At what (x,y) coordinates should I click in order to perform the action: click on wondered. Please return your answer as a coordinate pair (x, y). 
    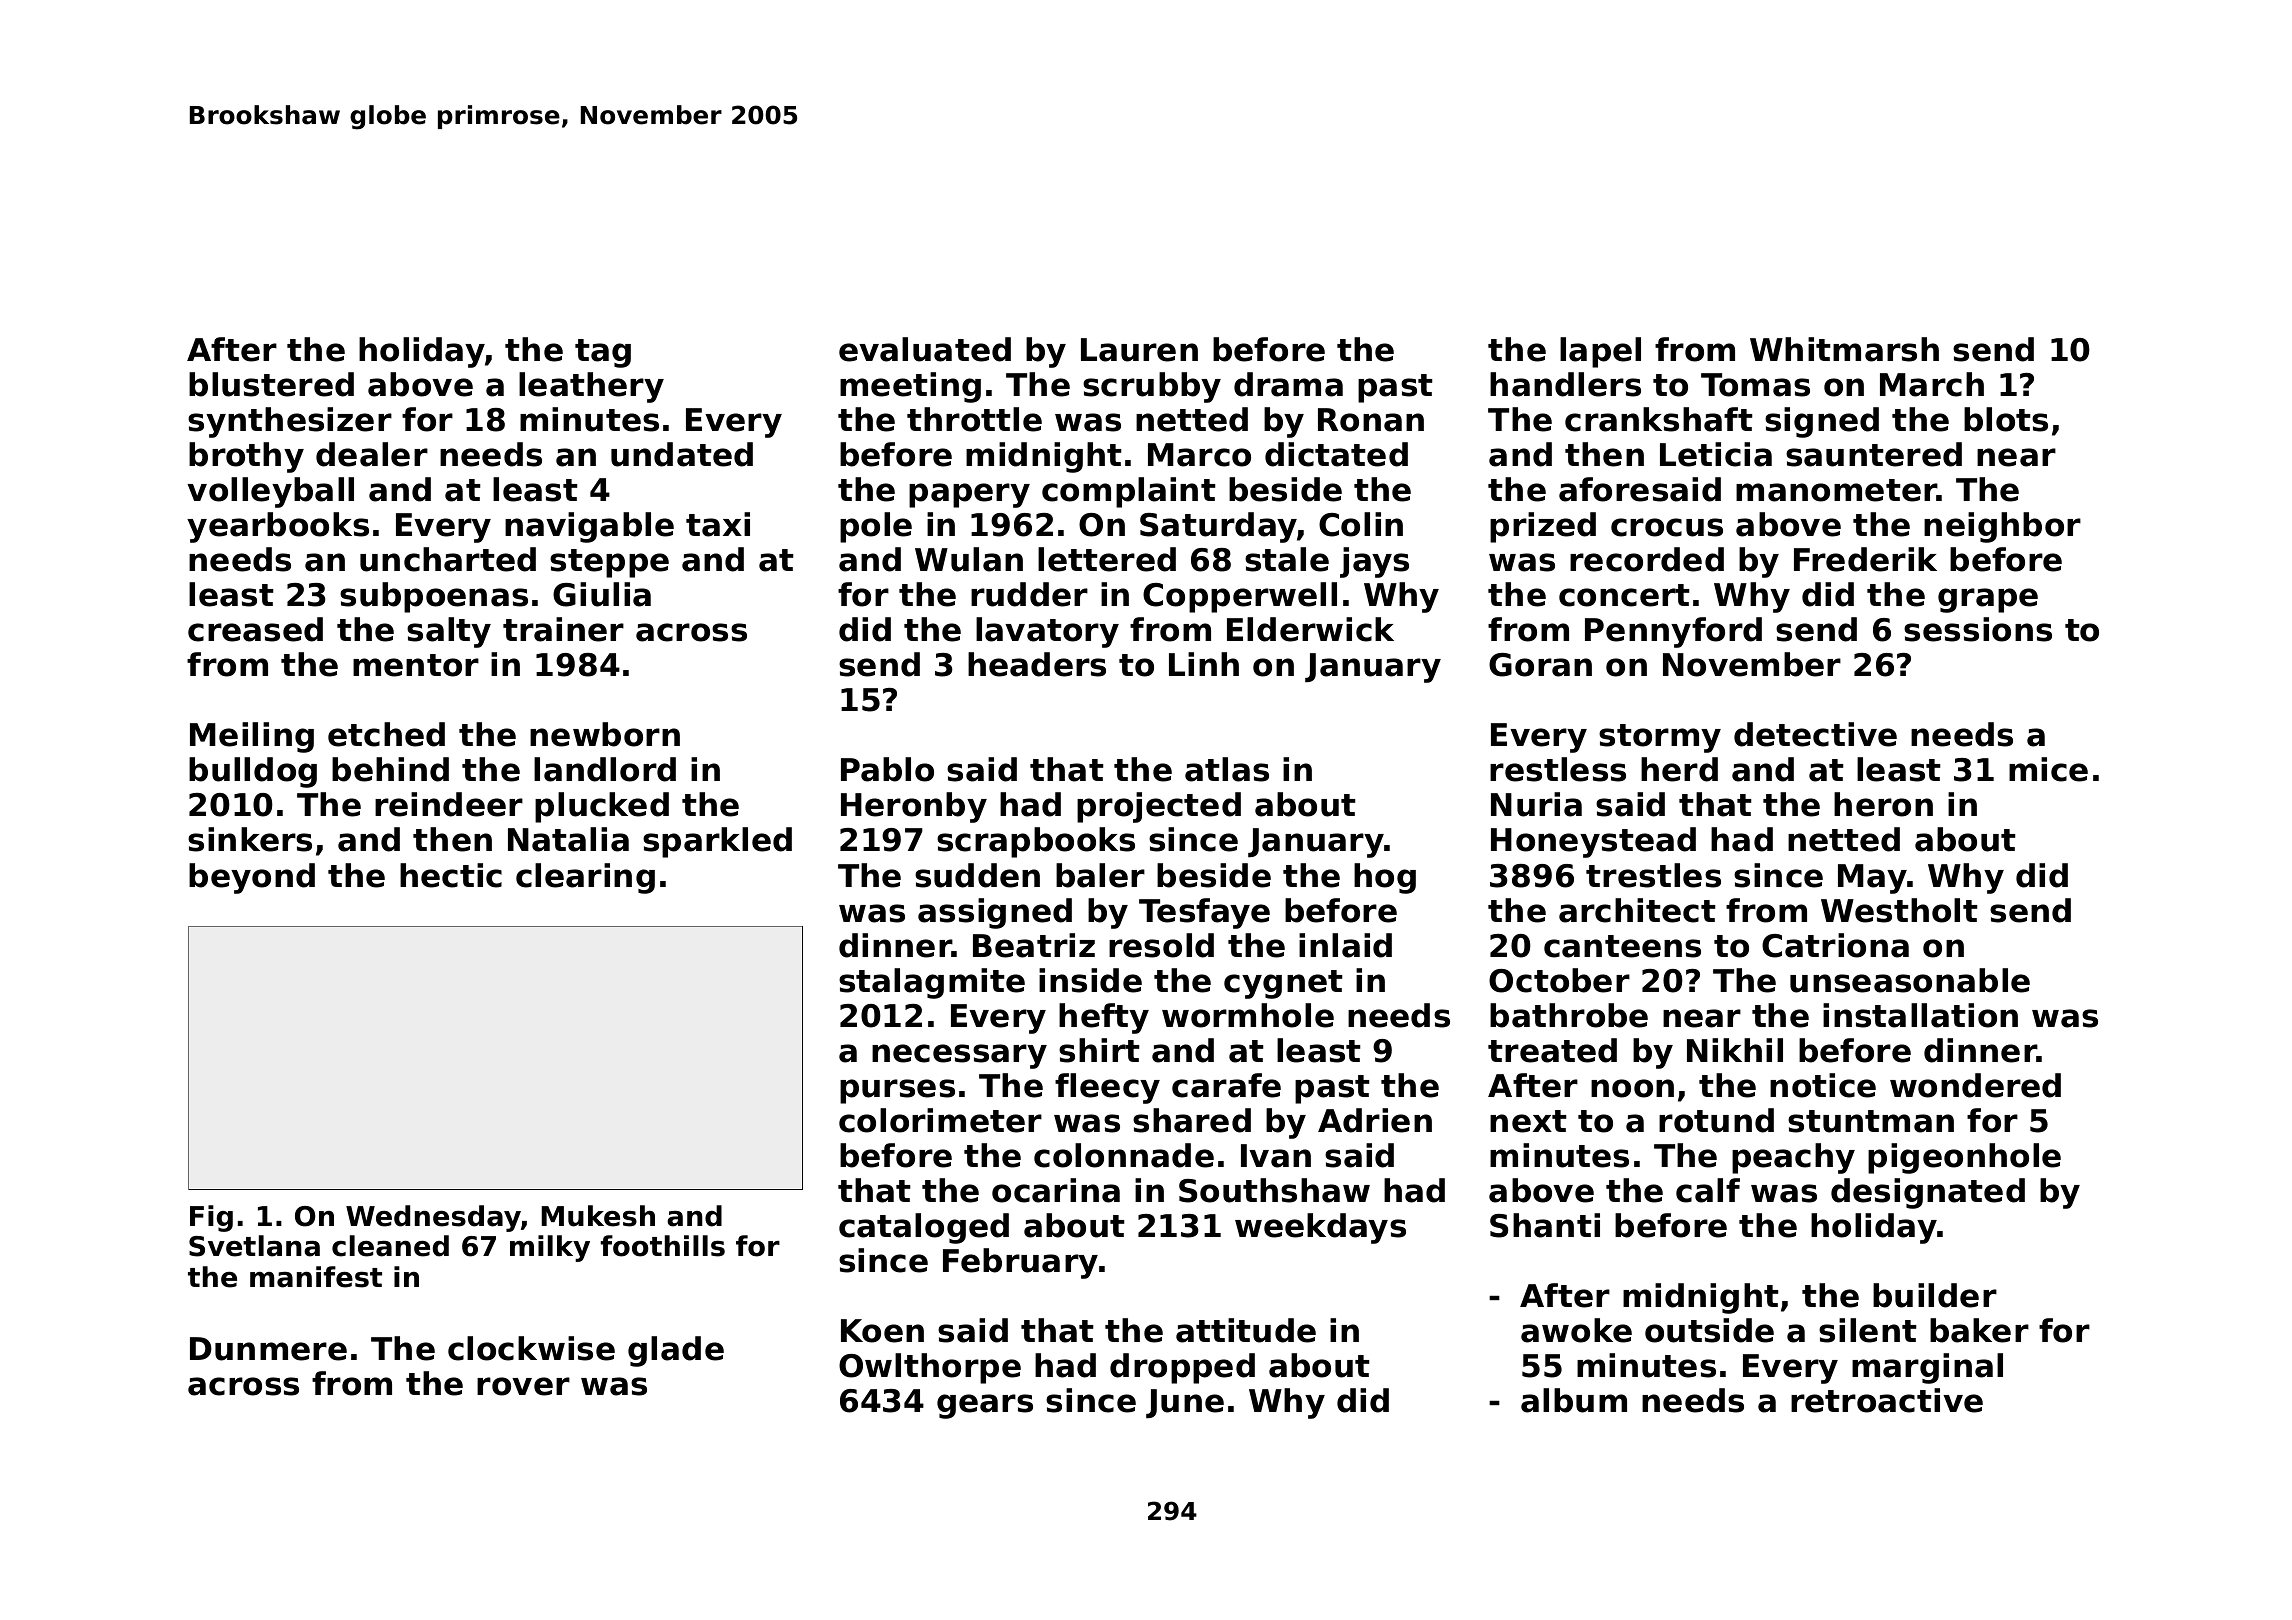
    Looking at the image, I should click on (1975, 1085).
